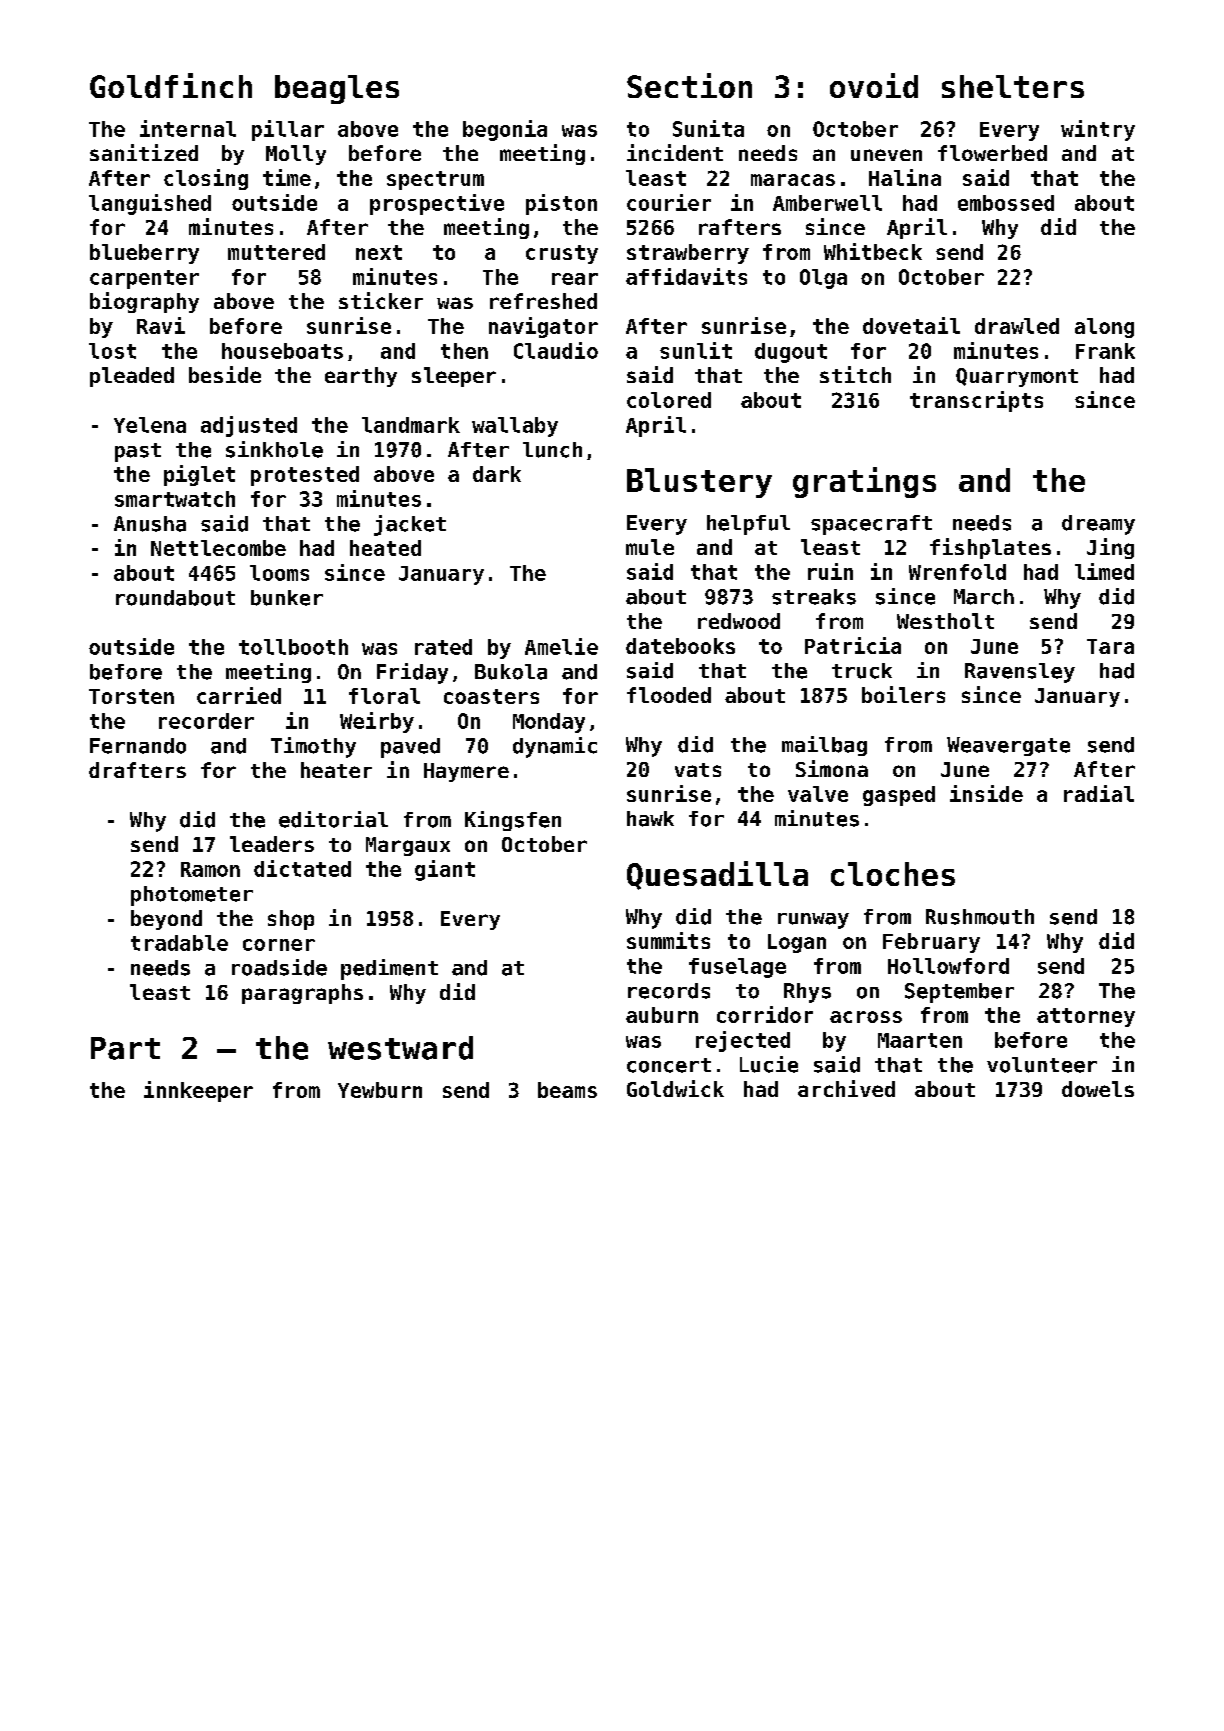  Describe the element at coordinates (708, 128) in the screenshot. I see `Sunita` at that location.
